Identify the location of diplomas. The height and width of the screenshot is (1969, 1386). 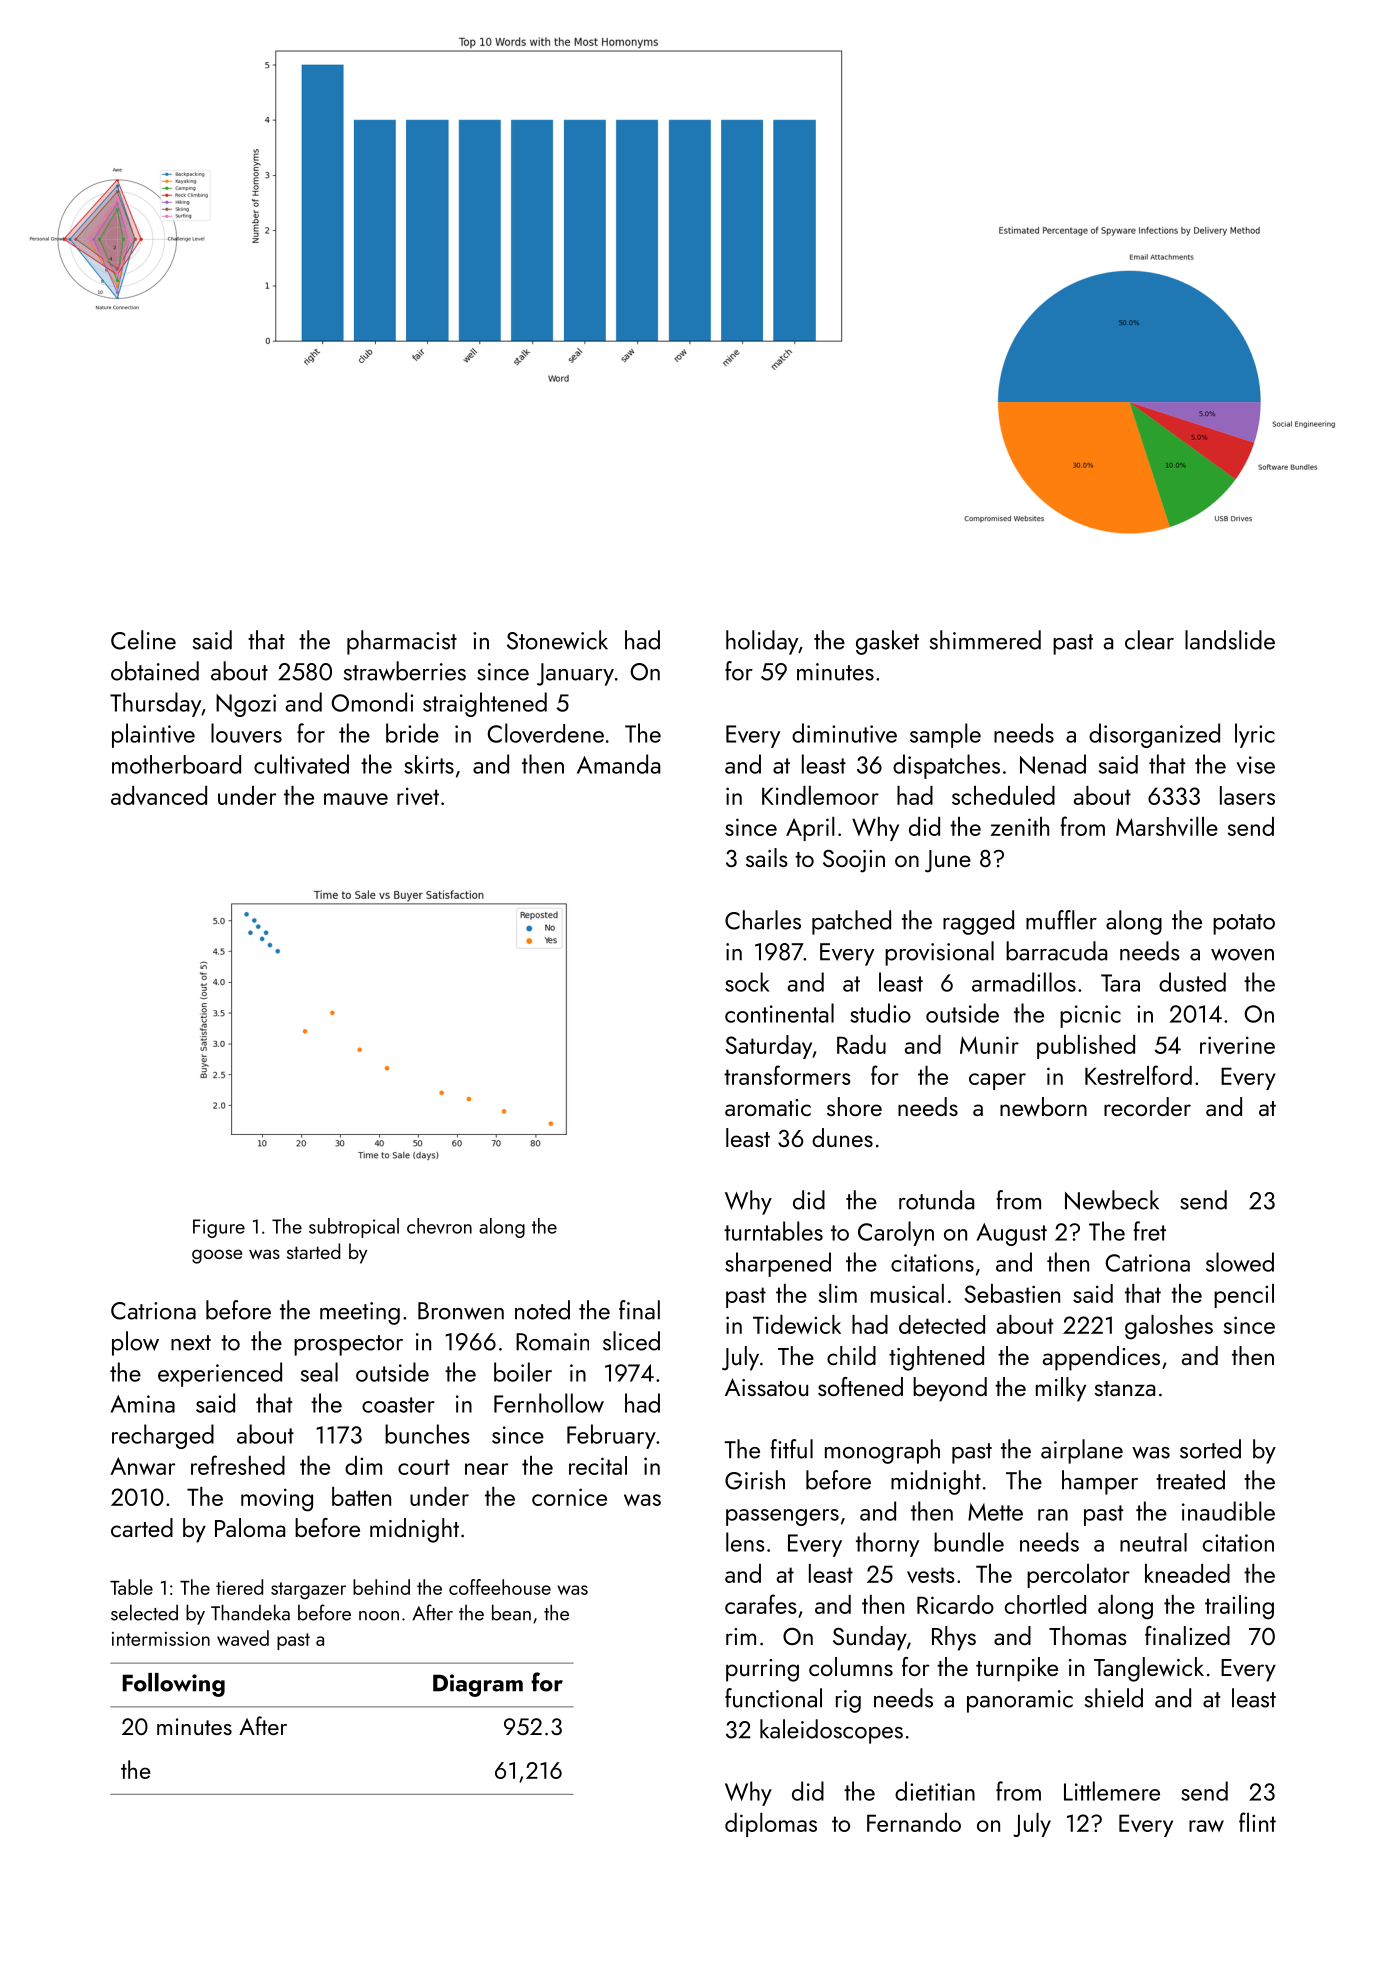
(771, 1825).
